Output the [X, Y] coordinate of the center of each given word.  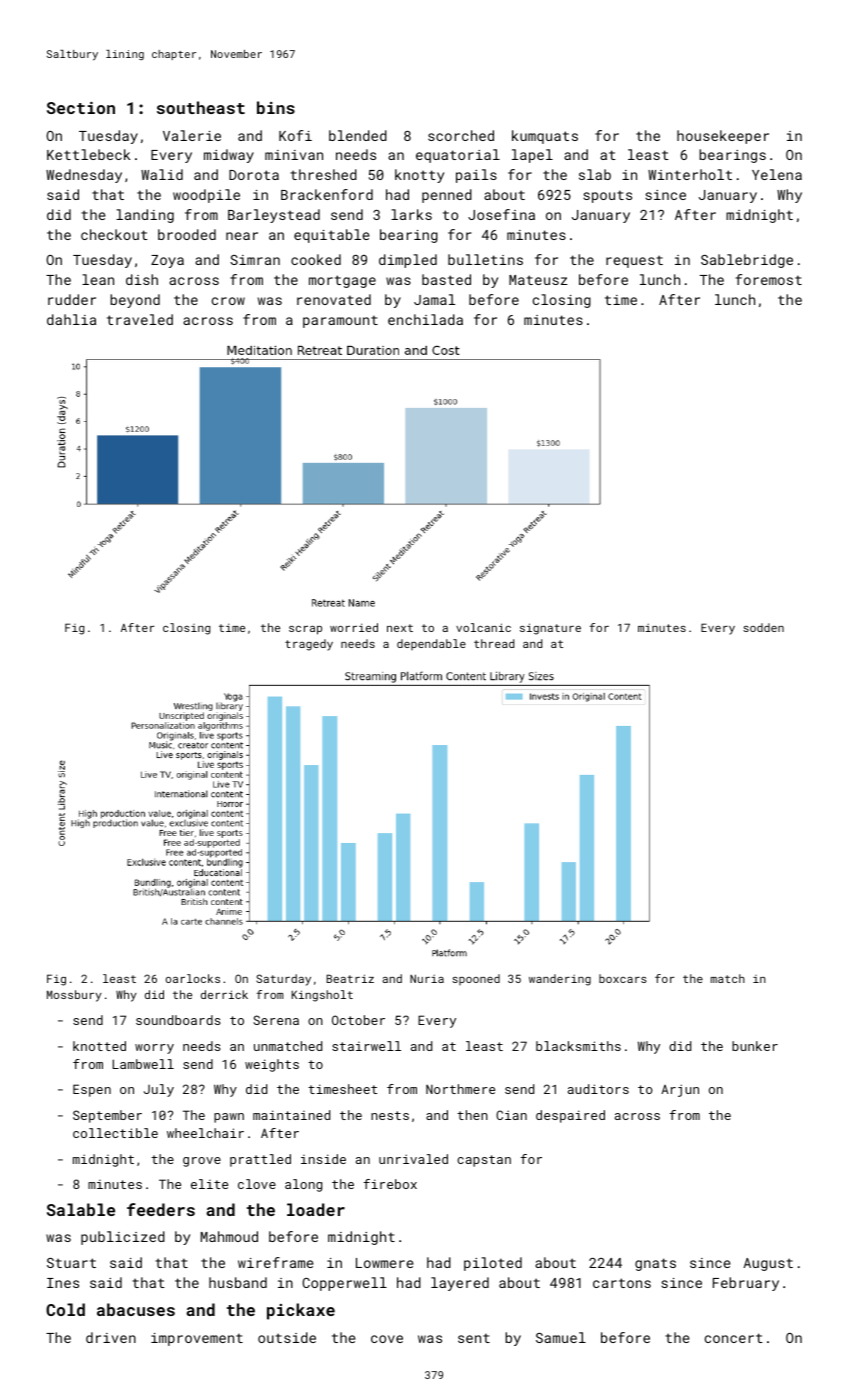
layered [460, 1284]
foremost [769, 279]
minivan [294, 155]
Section [81, 108]
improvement [197, 1339]
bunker [755, 1046]
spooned [476, 979]
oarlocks [193, 978]
